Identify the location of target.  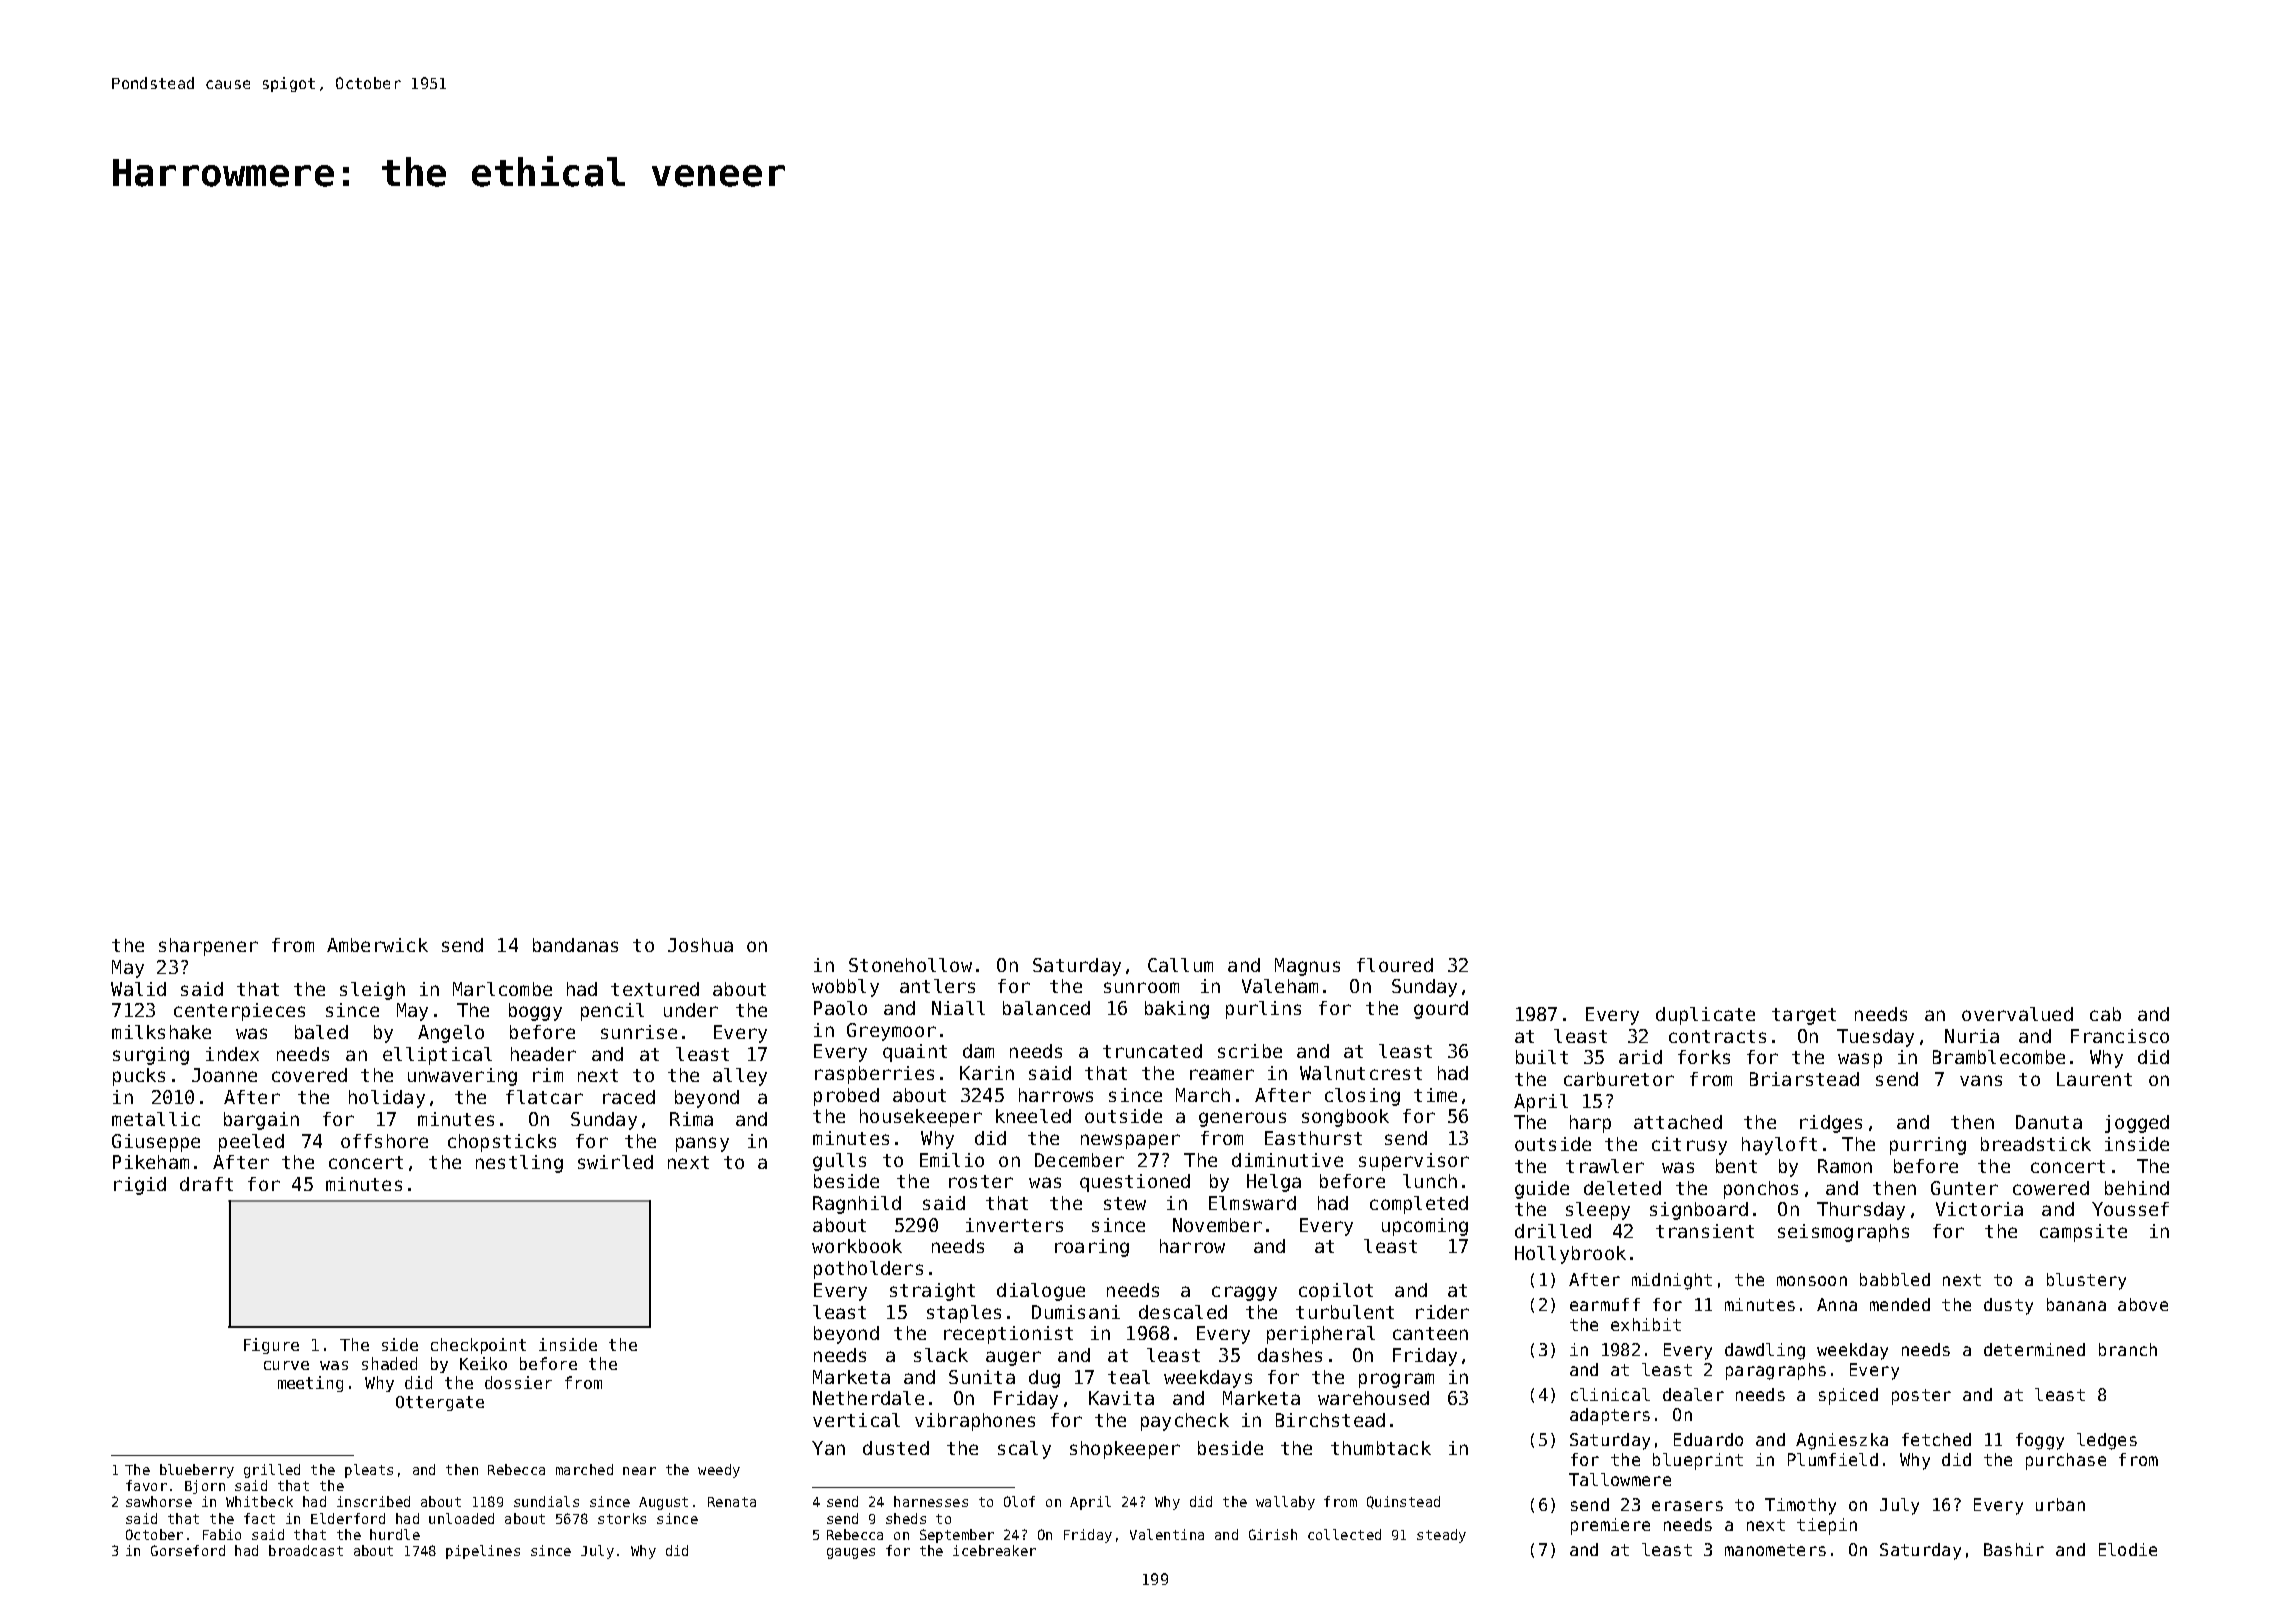
(1804, 1016).
